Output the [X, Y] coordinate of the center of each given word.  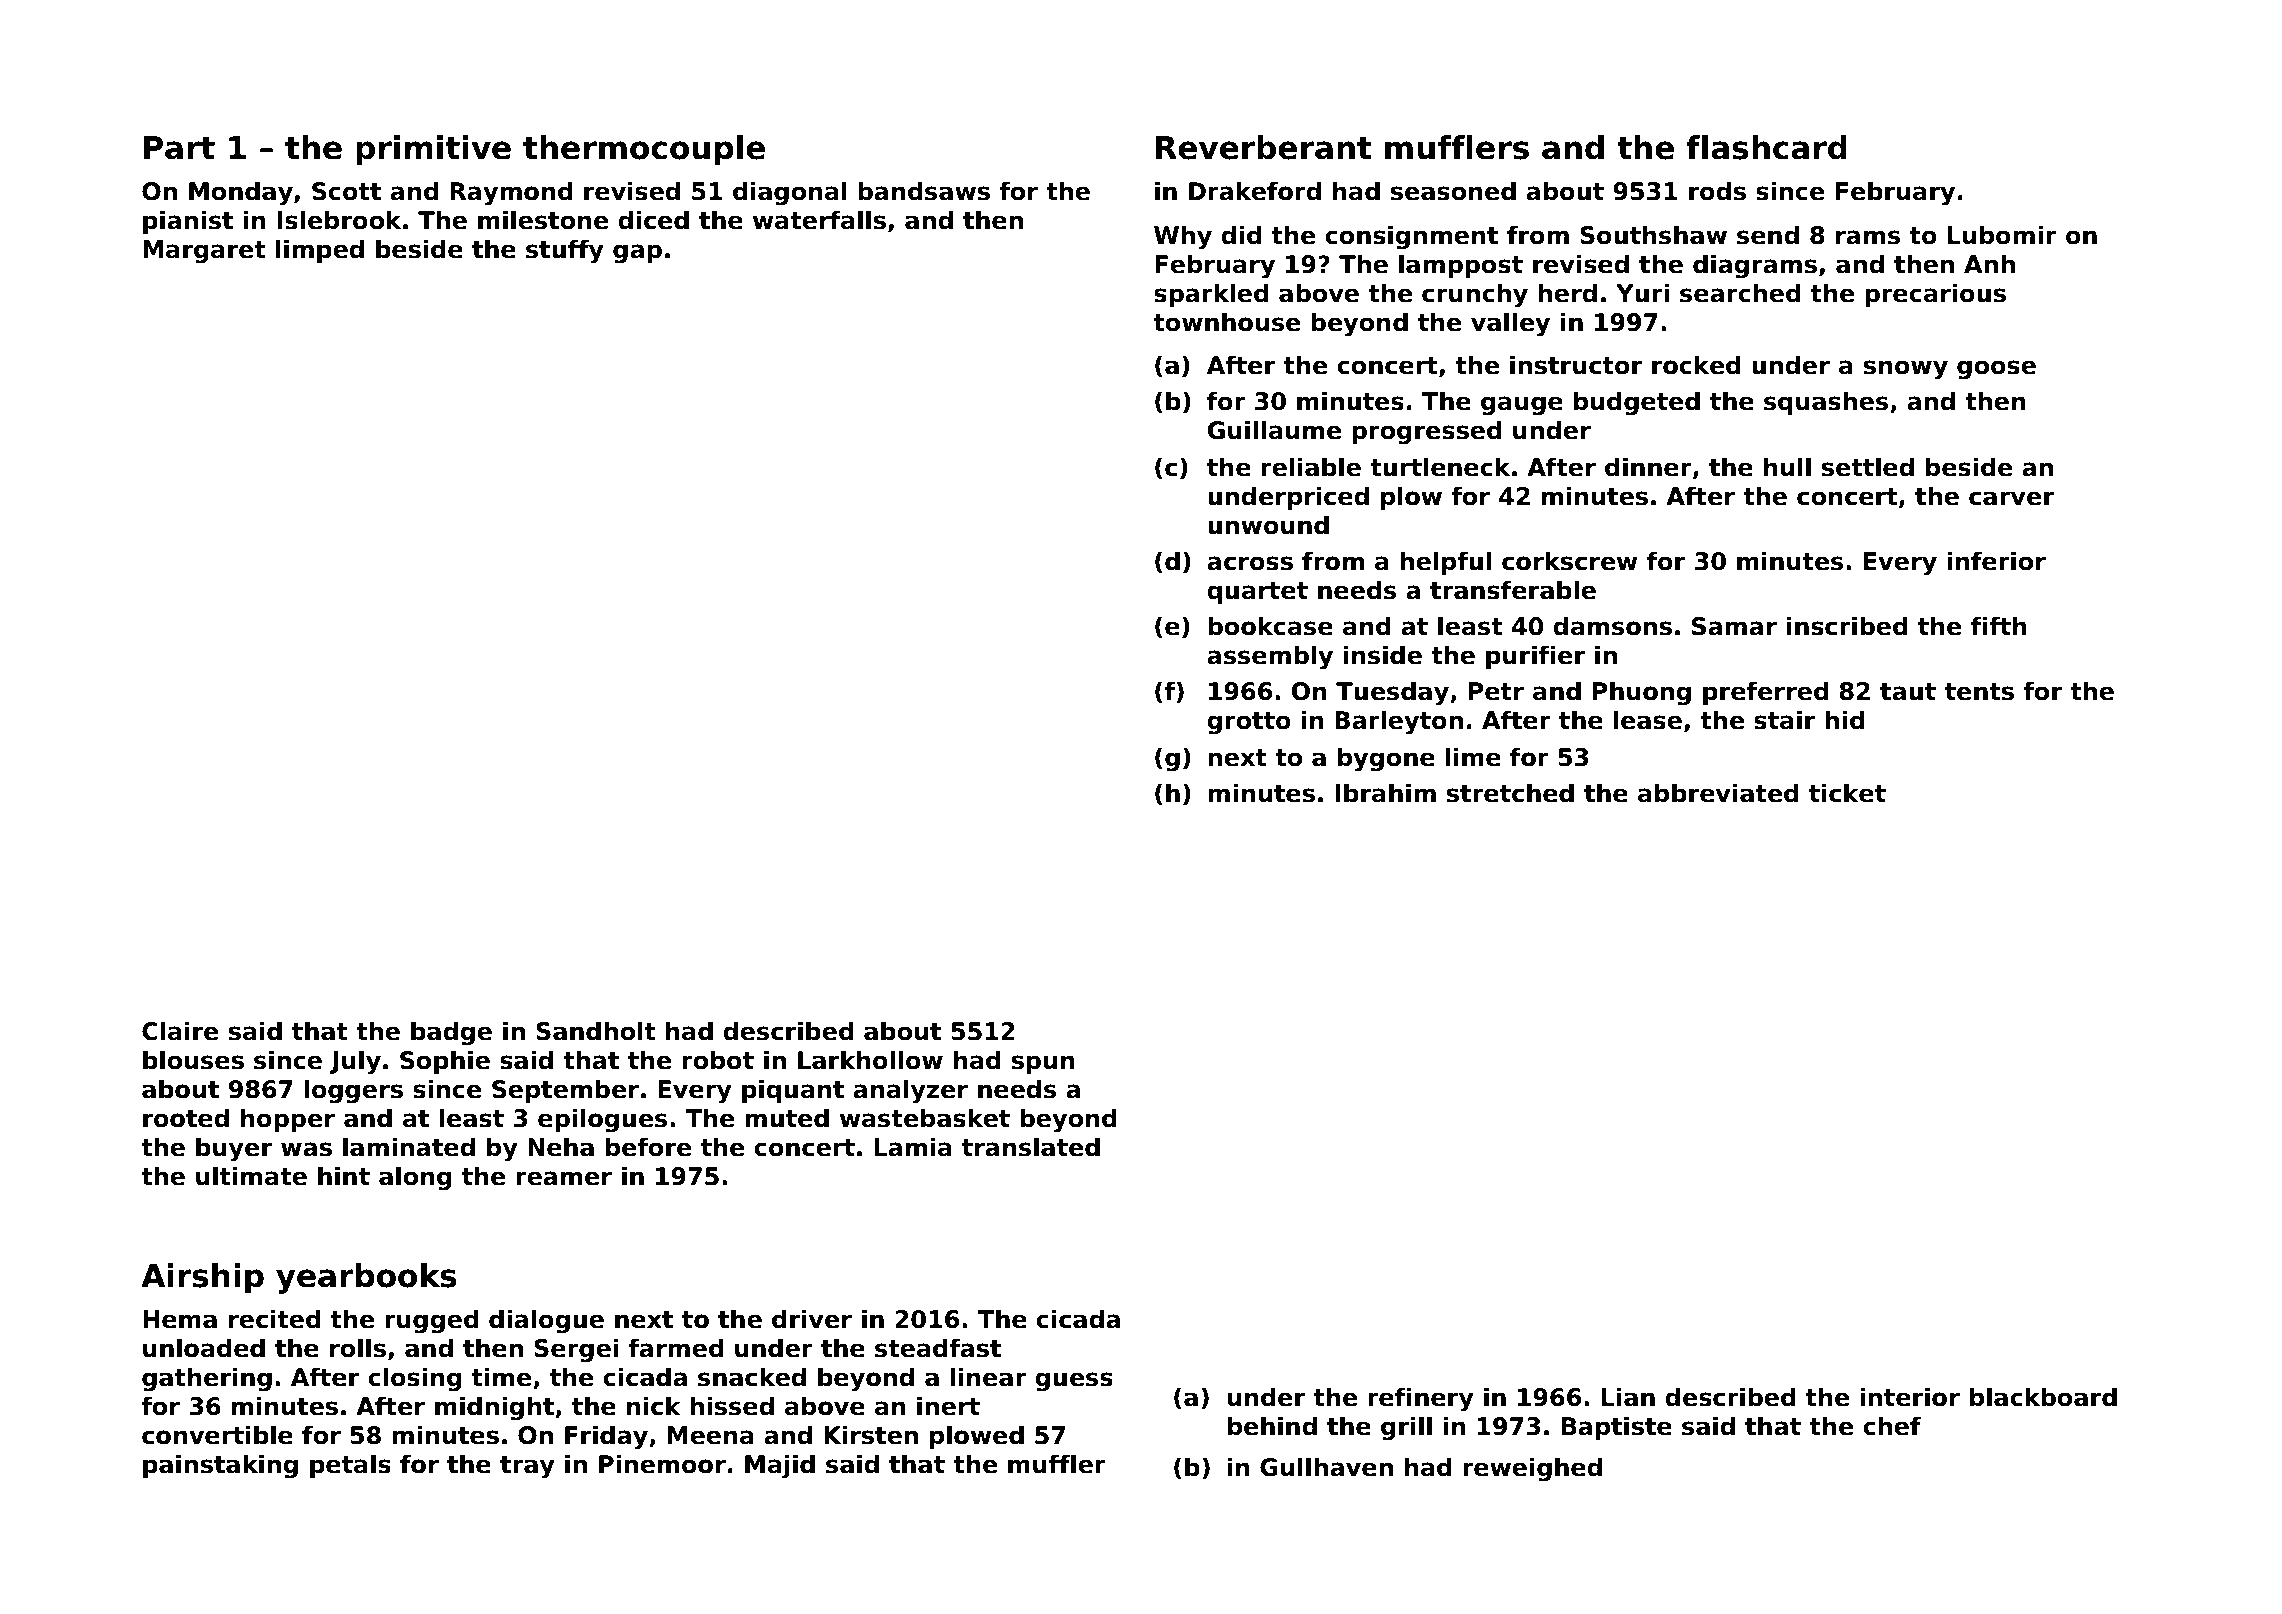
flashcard [1766, 147]
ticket [1847, 793]
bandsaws [924, 191]
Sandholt [596, 1031]
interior [1910, 1397]
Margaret [204, 252]
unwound [1268, 525]
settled [1868, 467]
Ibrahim [1385, 793]
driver [812, 1319]
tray [527, 1467]
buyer [234, 1149]
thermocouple [644, 150]
